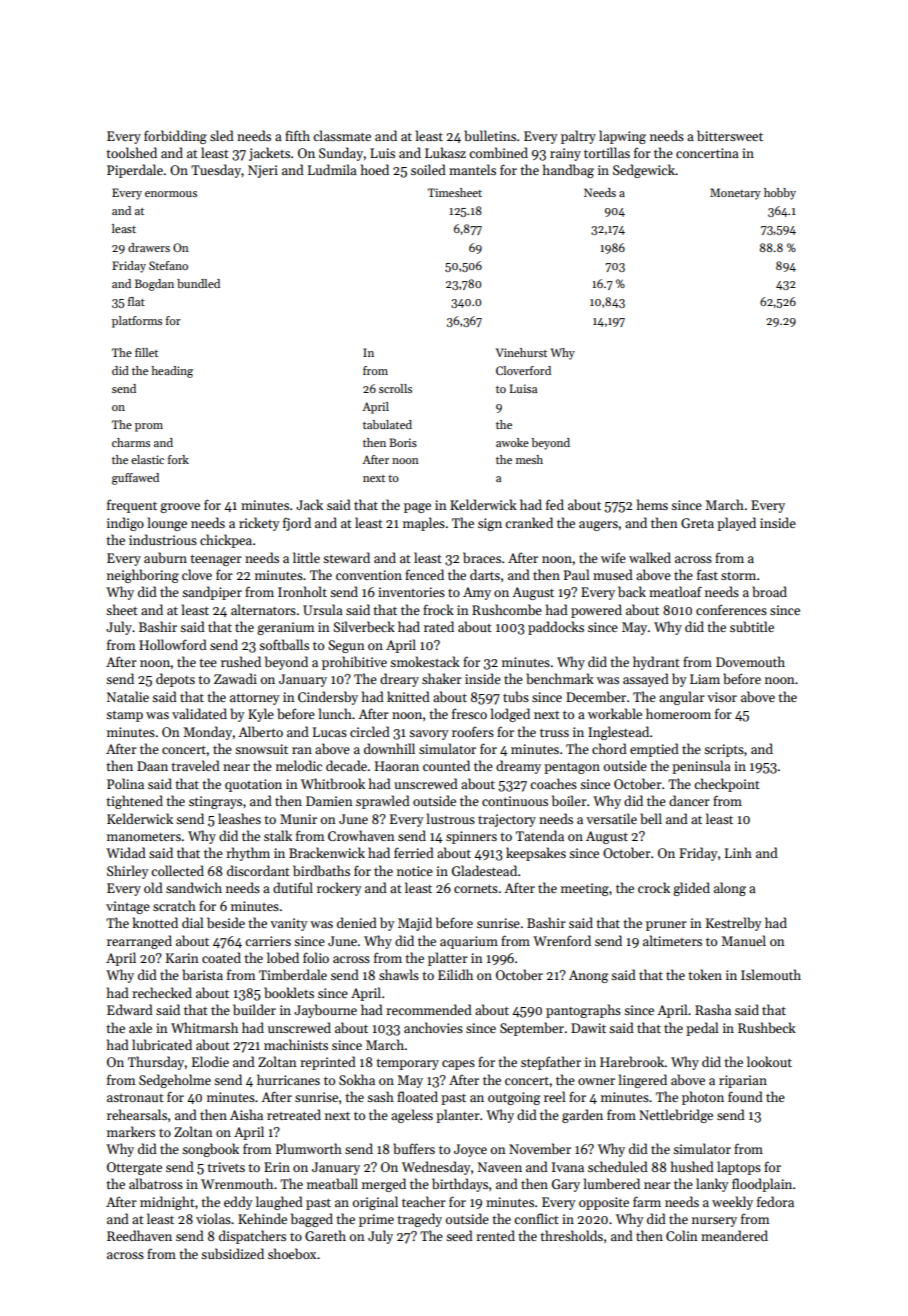 This image has height=1316, width=908. Describe the element at coordinates (730, 135) in the image. I see `bittersweet` at that location.
